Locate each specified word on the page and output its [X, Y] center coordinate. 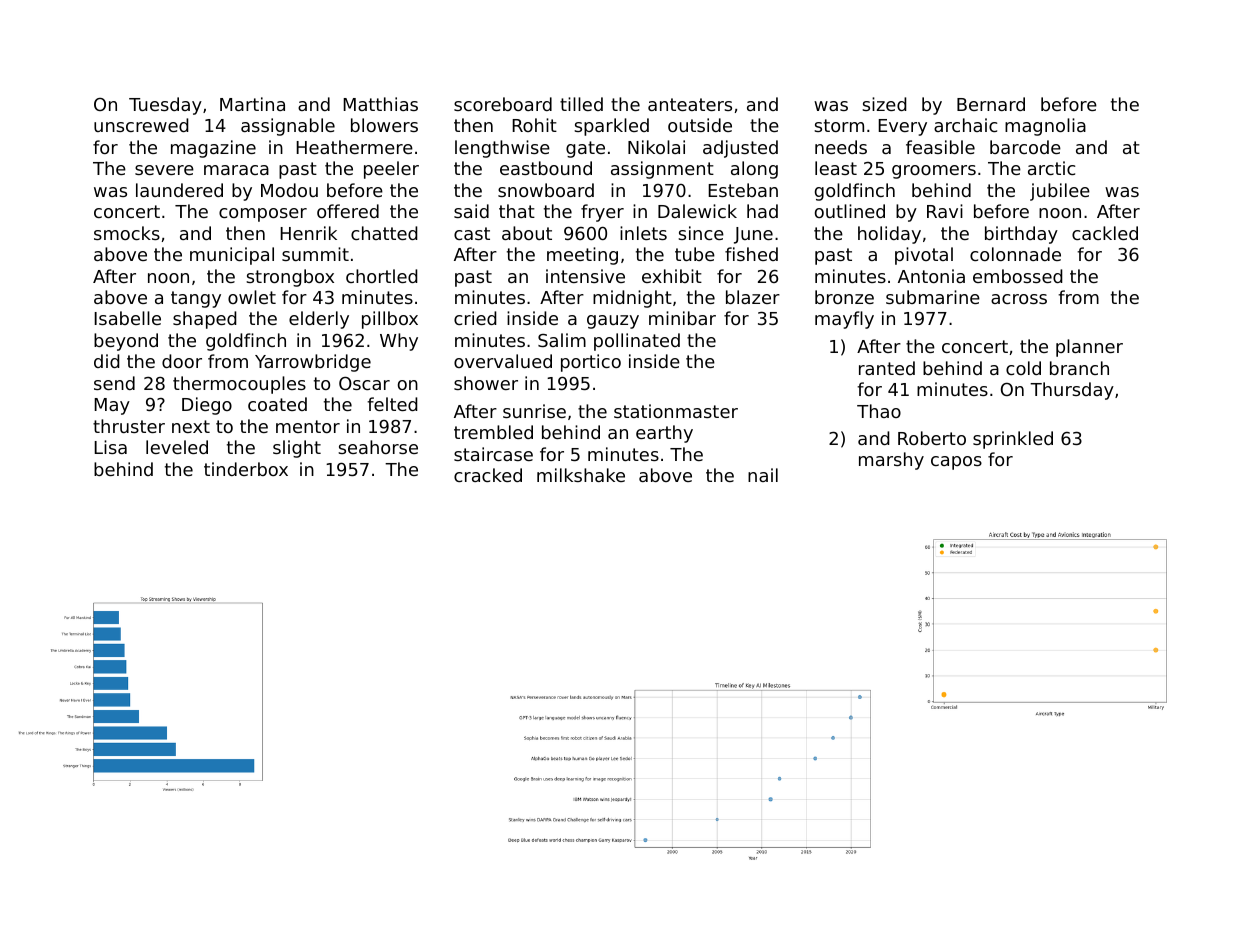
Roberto [932, 438]
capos [956, 463]
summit [315, 254]
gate [585, 149]
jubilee [1060, 192]
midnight [632, 299]
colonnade [1015, 254]
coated [277, 404]
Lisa [110, 447]
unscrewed [141, 125]
